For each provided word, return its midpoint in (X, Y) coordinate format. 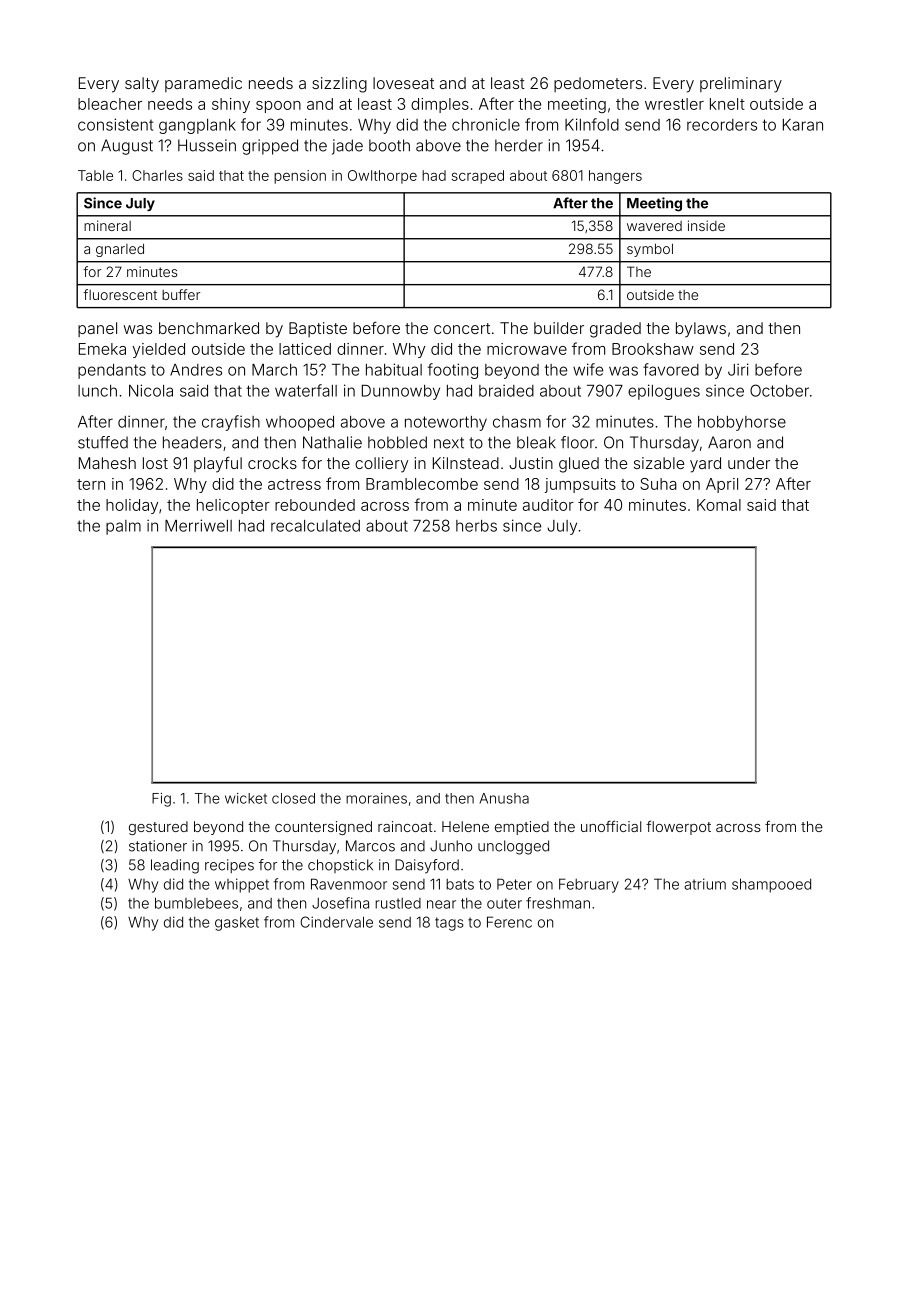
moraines (376, 798)
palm (123, 527)
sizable (659, 463)
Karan (803, 125)
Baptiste (318, 329)
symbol (650, 250)
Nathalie (332, 442)
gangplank (197, 126)
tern (91, 484)
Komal (719, 505)
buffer (181, 294)
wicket (246, 798)
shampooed (771, 885)
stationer (158, 846)
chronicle (486, 124)
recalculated (315, 526)
